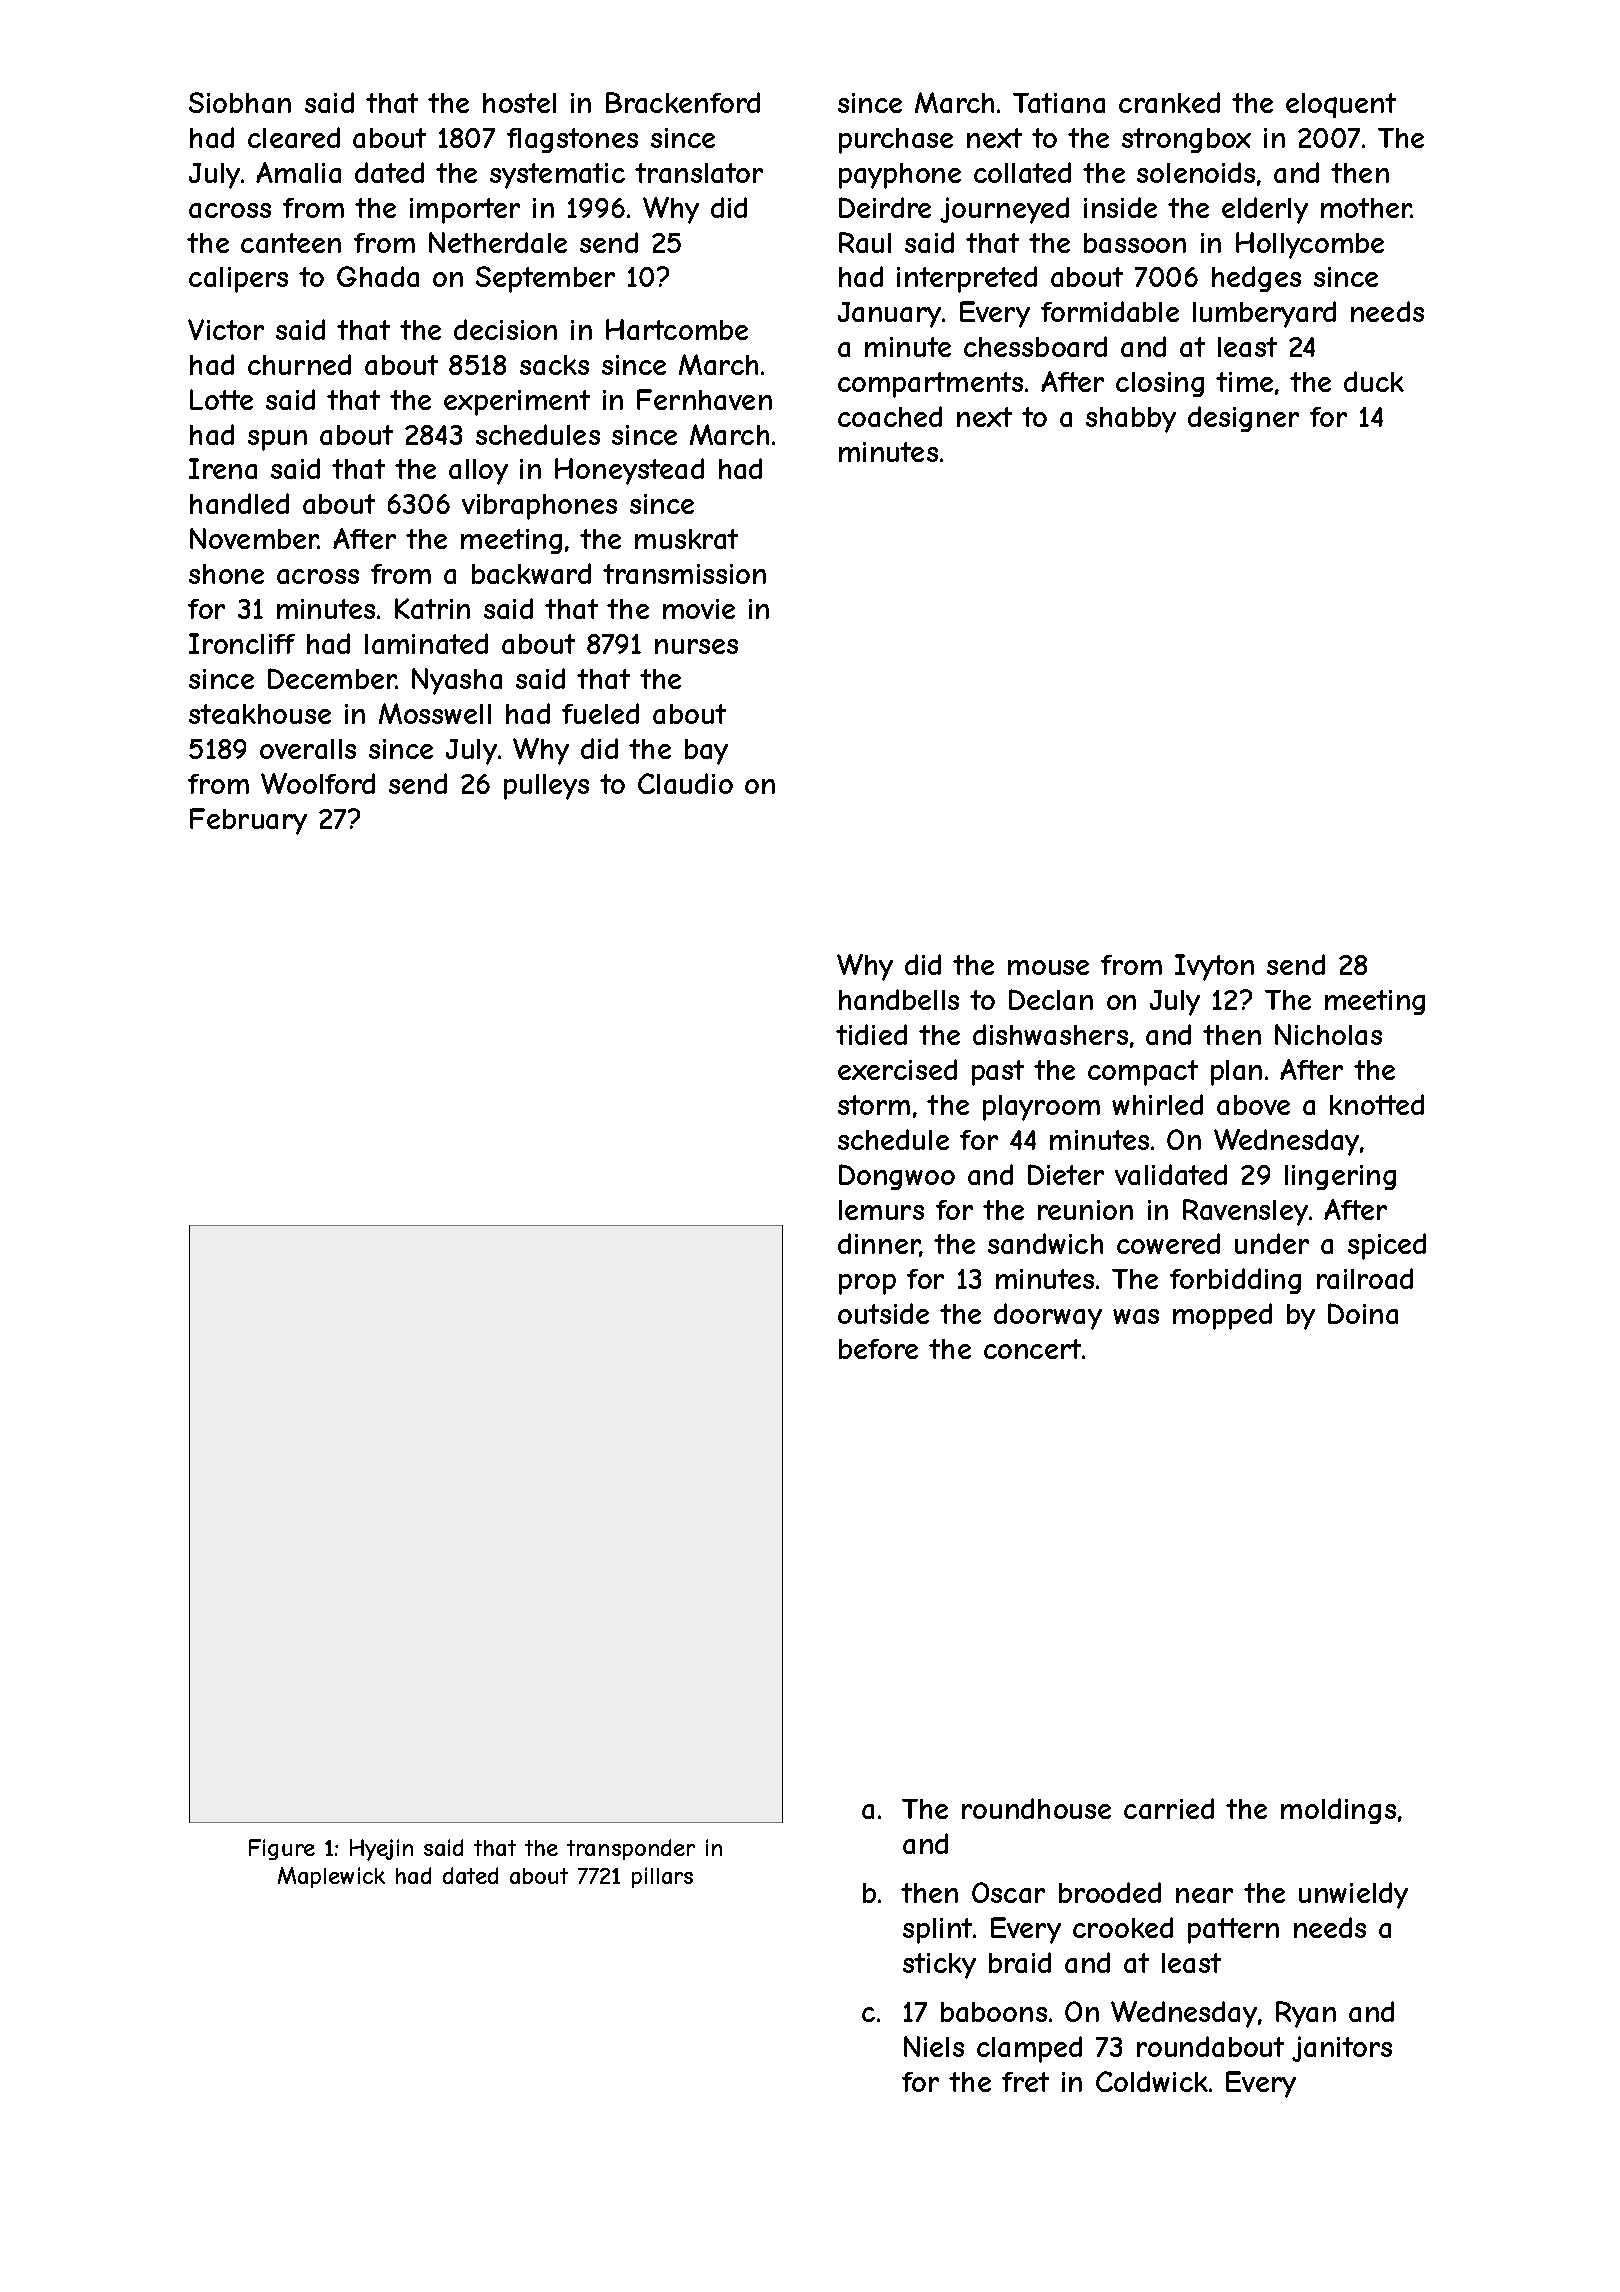 This screenshot has height=2292, width=1620. Describe the element at coordinates (631, 1849) in the screenshot. I see `transponder` at that location.
